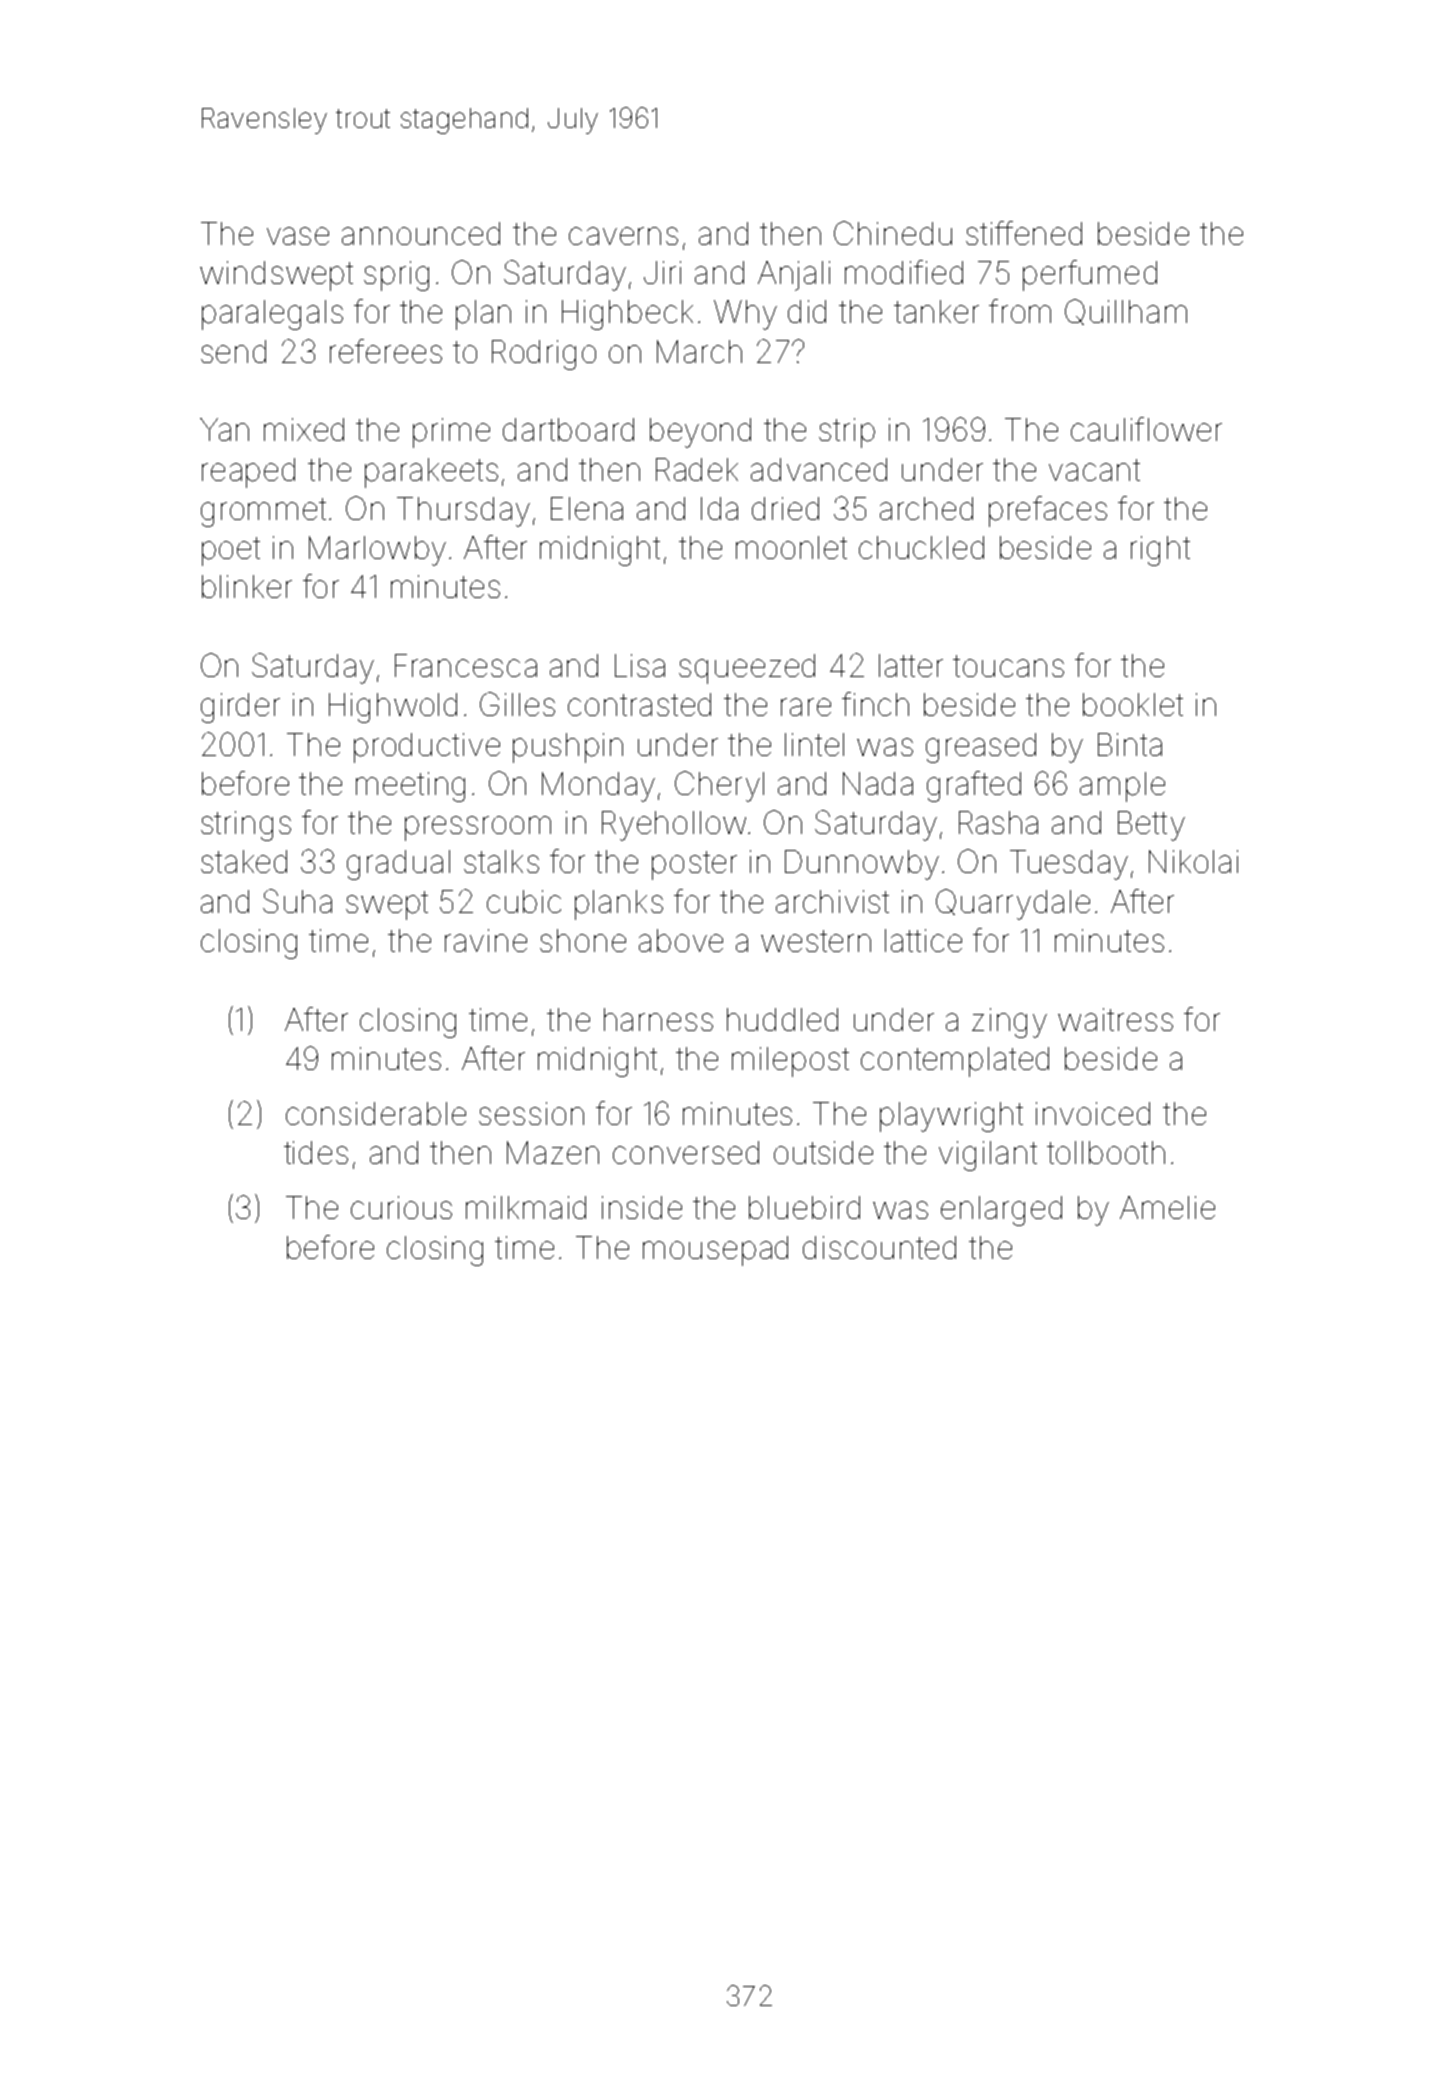 The image size is (1450, 2100). I want to click on discounted, so click(879, 1247).
